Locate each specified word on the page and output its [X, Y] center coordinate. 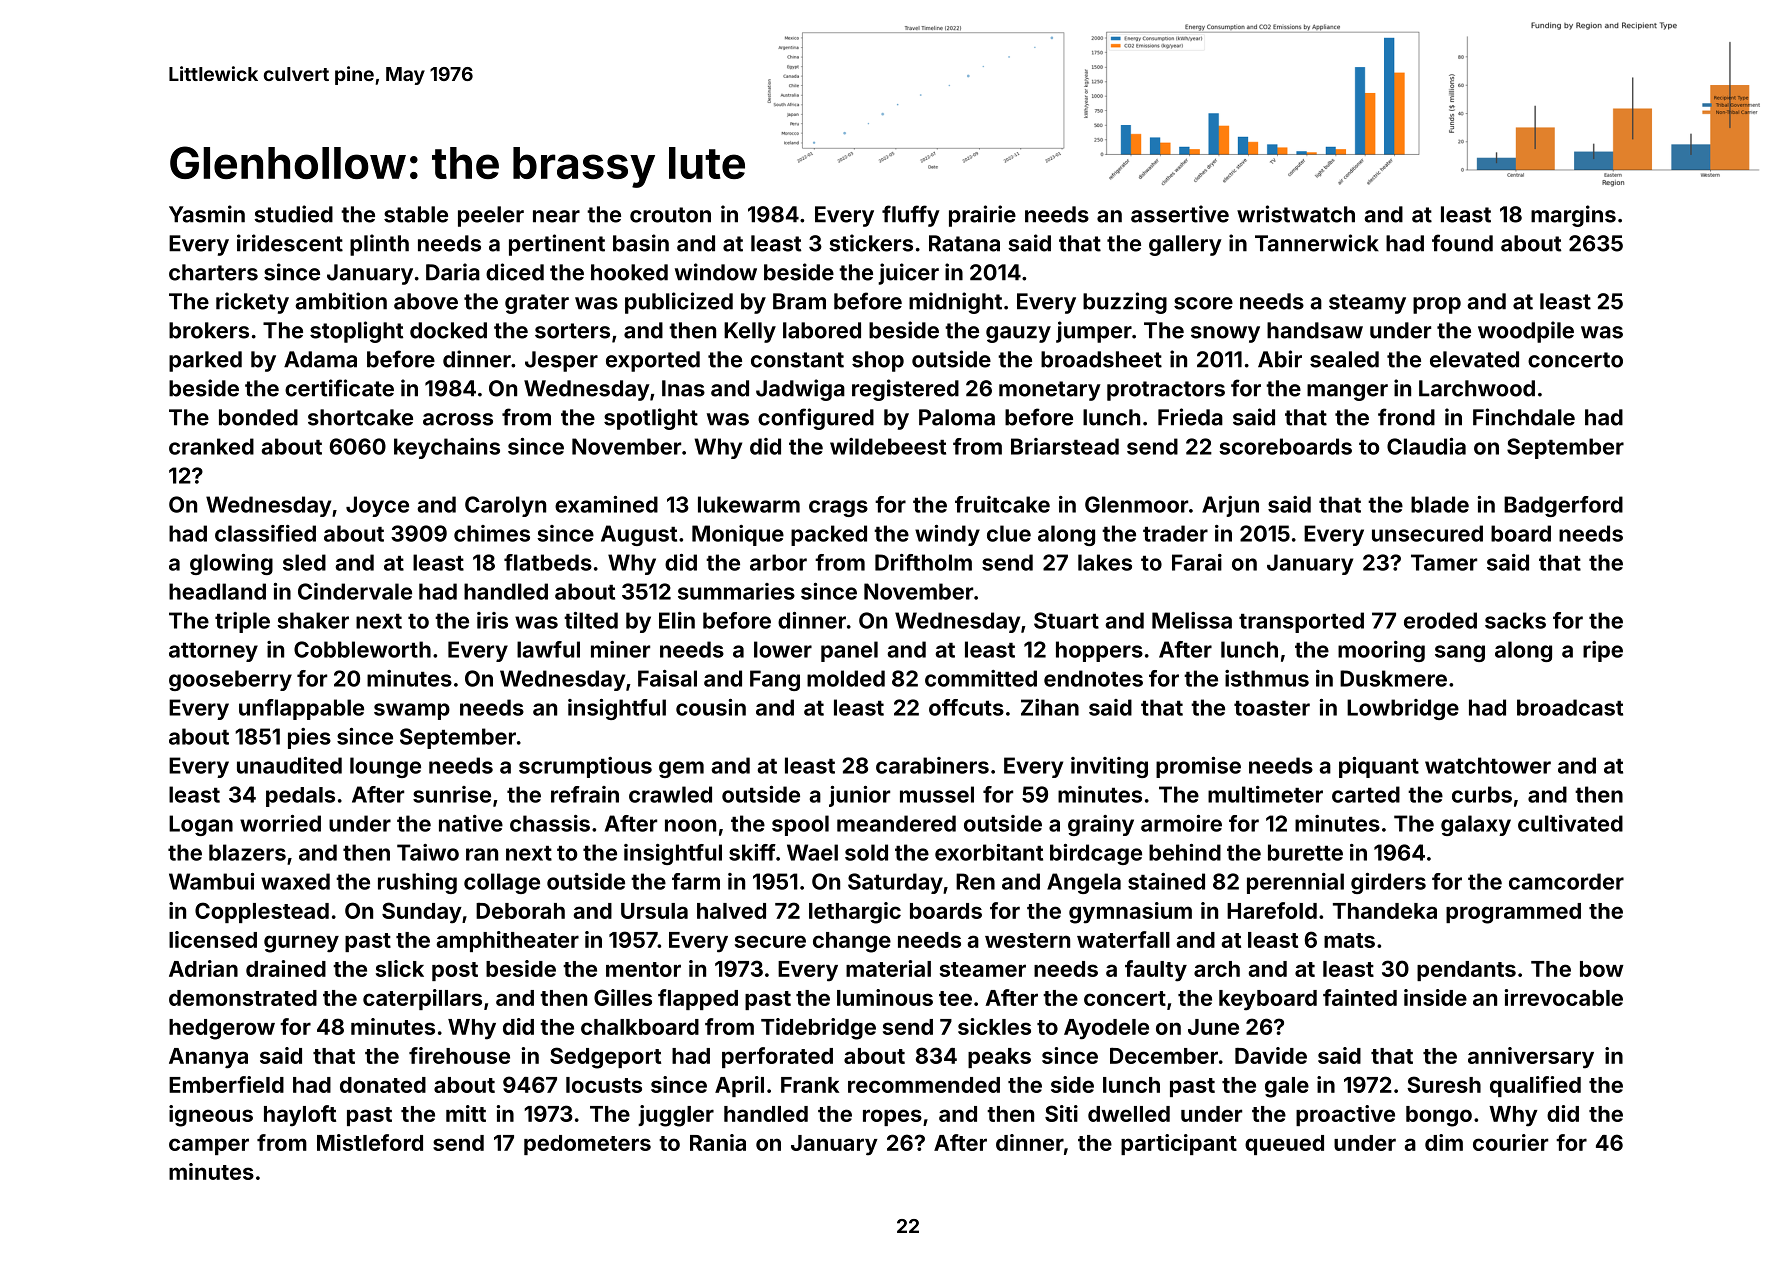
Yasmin [207, 214]
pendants [1466, 971]
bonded [258, 417]
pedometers [587, 1145]
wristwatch [1296, 214]
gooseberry [230, 680]
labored [822, 330]
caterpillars [422, 999]
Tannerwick [1317, 243]
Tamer [1444, 562]
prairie [982, 216]
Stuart [1066, 620]
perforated [777, 1057]
